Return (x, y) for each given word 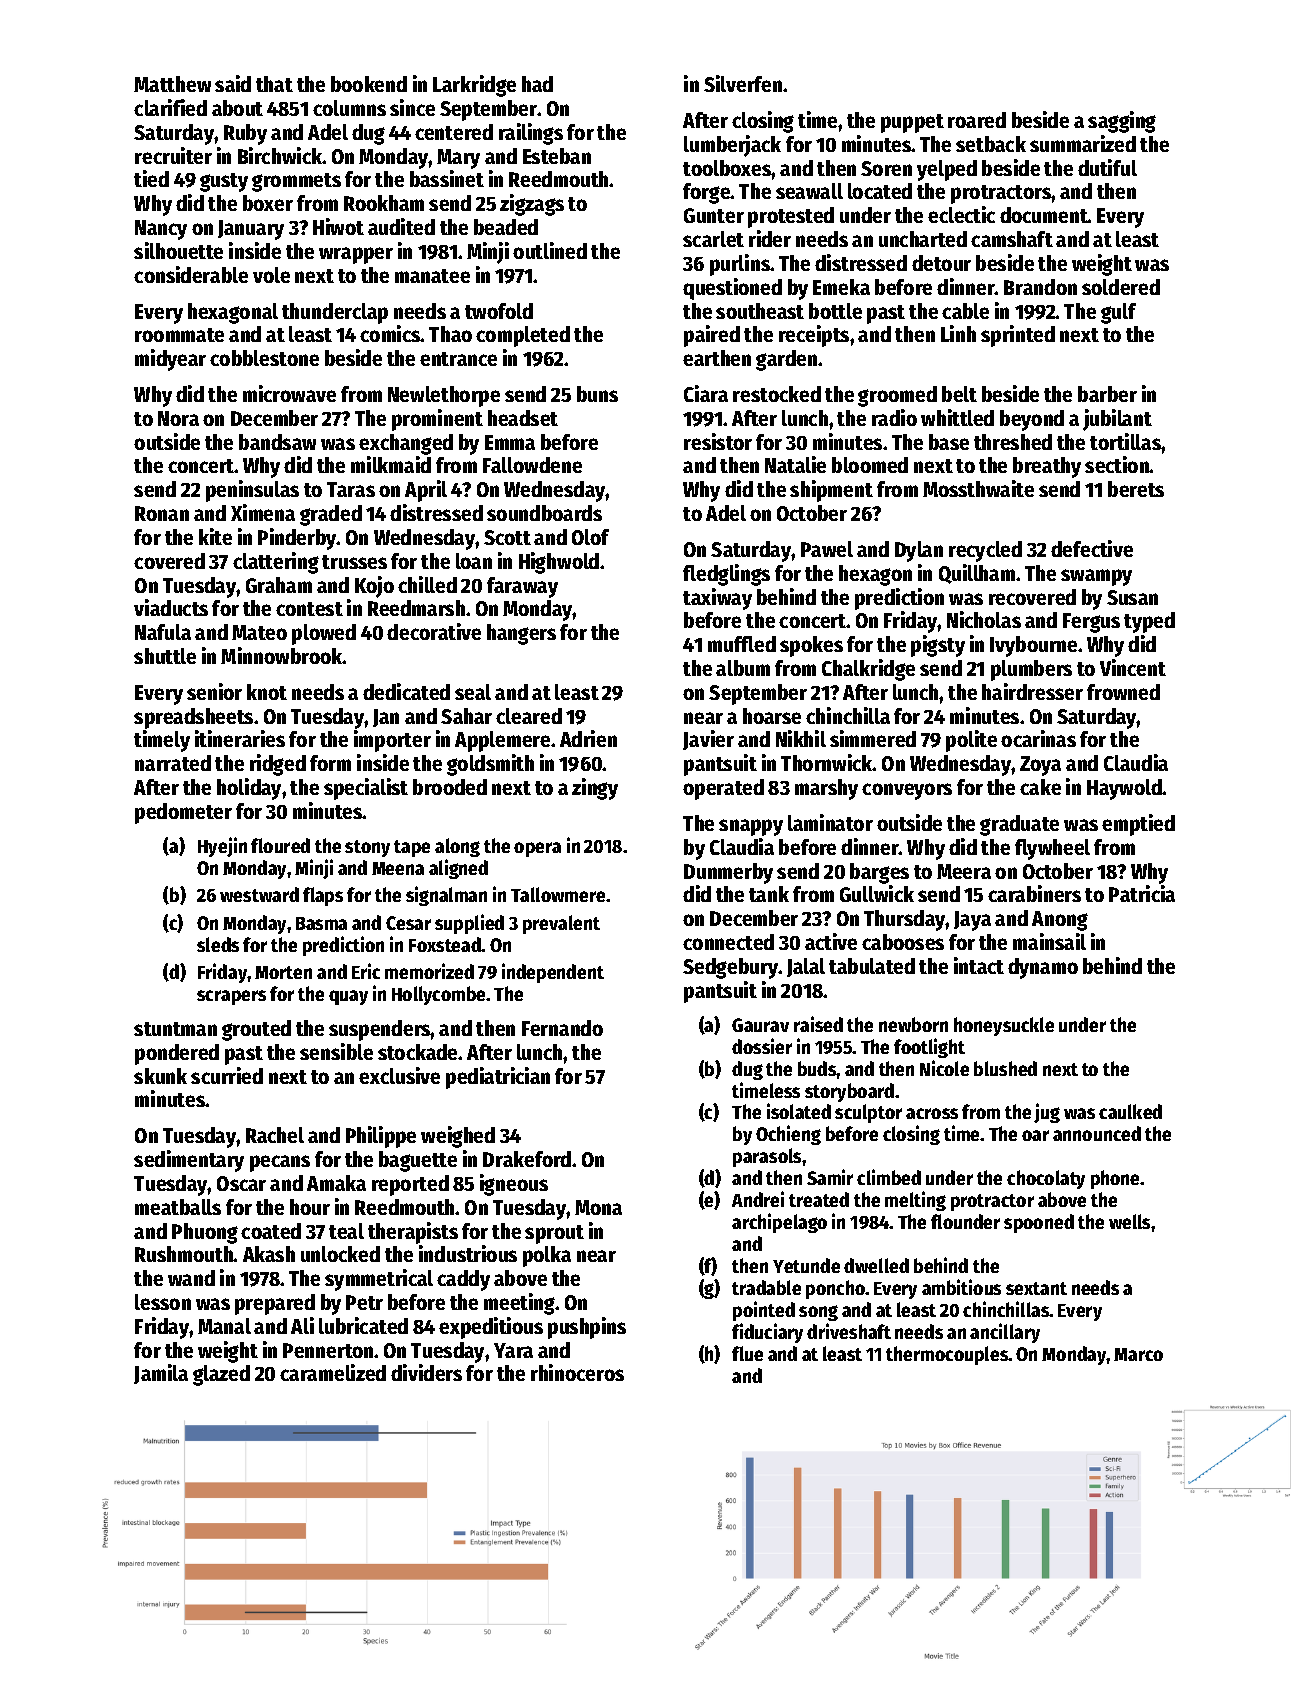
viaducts (171, 607)
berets (1136, 489)
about (237, 108)
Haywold (1124, 789)
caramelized (333, 1372)
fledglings (726, 575)
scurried (227, 1075)
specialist (366, 789)
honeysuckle (1004, 1026)
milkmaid (391, 464)
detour (941, 263)
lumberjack (732, 146)
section (1117, 464)
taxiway (717, 599)
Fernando (562, 1028)
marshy (826, 789)
